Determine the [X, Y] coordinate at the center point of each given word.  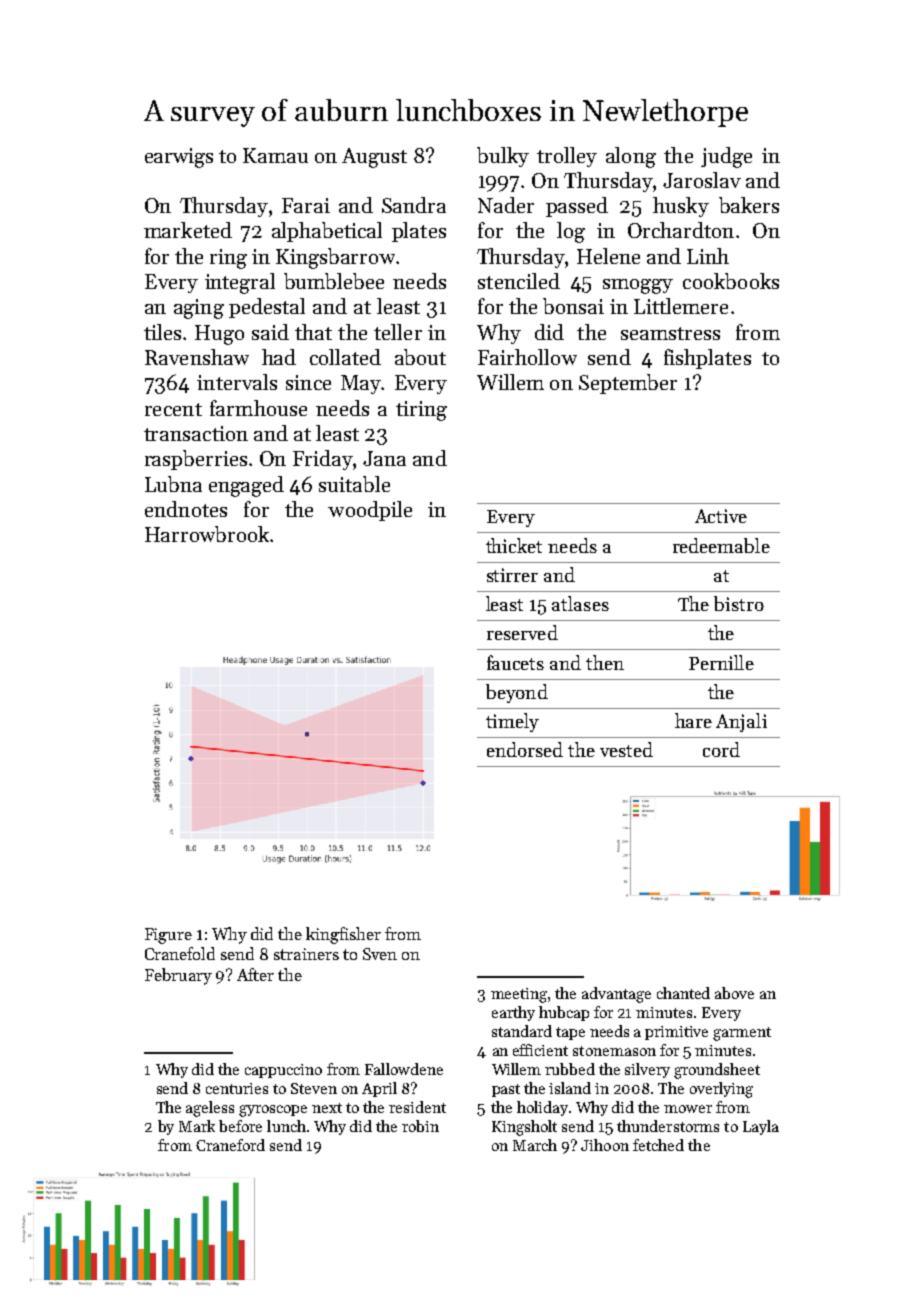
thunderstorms [668, 1126]
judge [726, 157]
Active [721, 516]
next [327, 1108]
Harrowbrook [207, 534]
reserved [522, 632]
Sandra [414, 205]
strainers [306, 954]
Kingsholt [524, 1128]
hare [693, 720]
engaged [246, 486]
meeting [519, 995]
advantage [616, 995]
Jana [384, 458]
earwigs [179, 158]
